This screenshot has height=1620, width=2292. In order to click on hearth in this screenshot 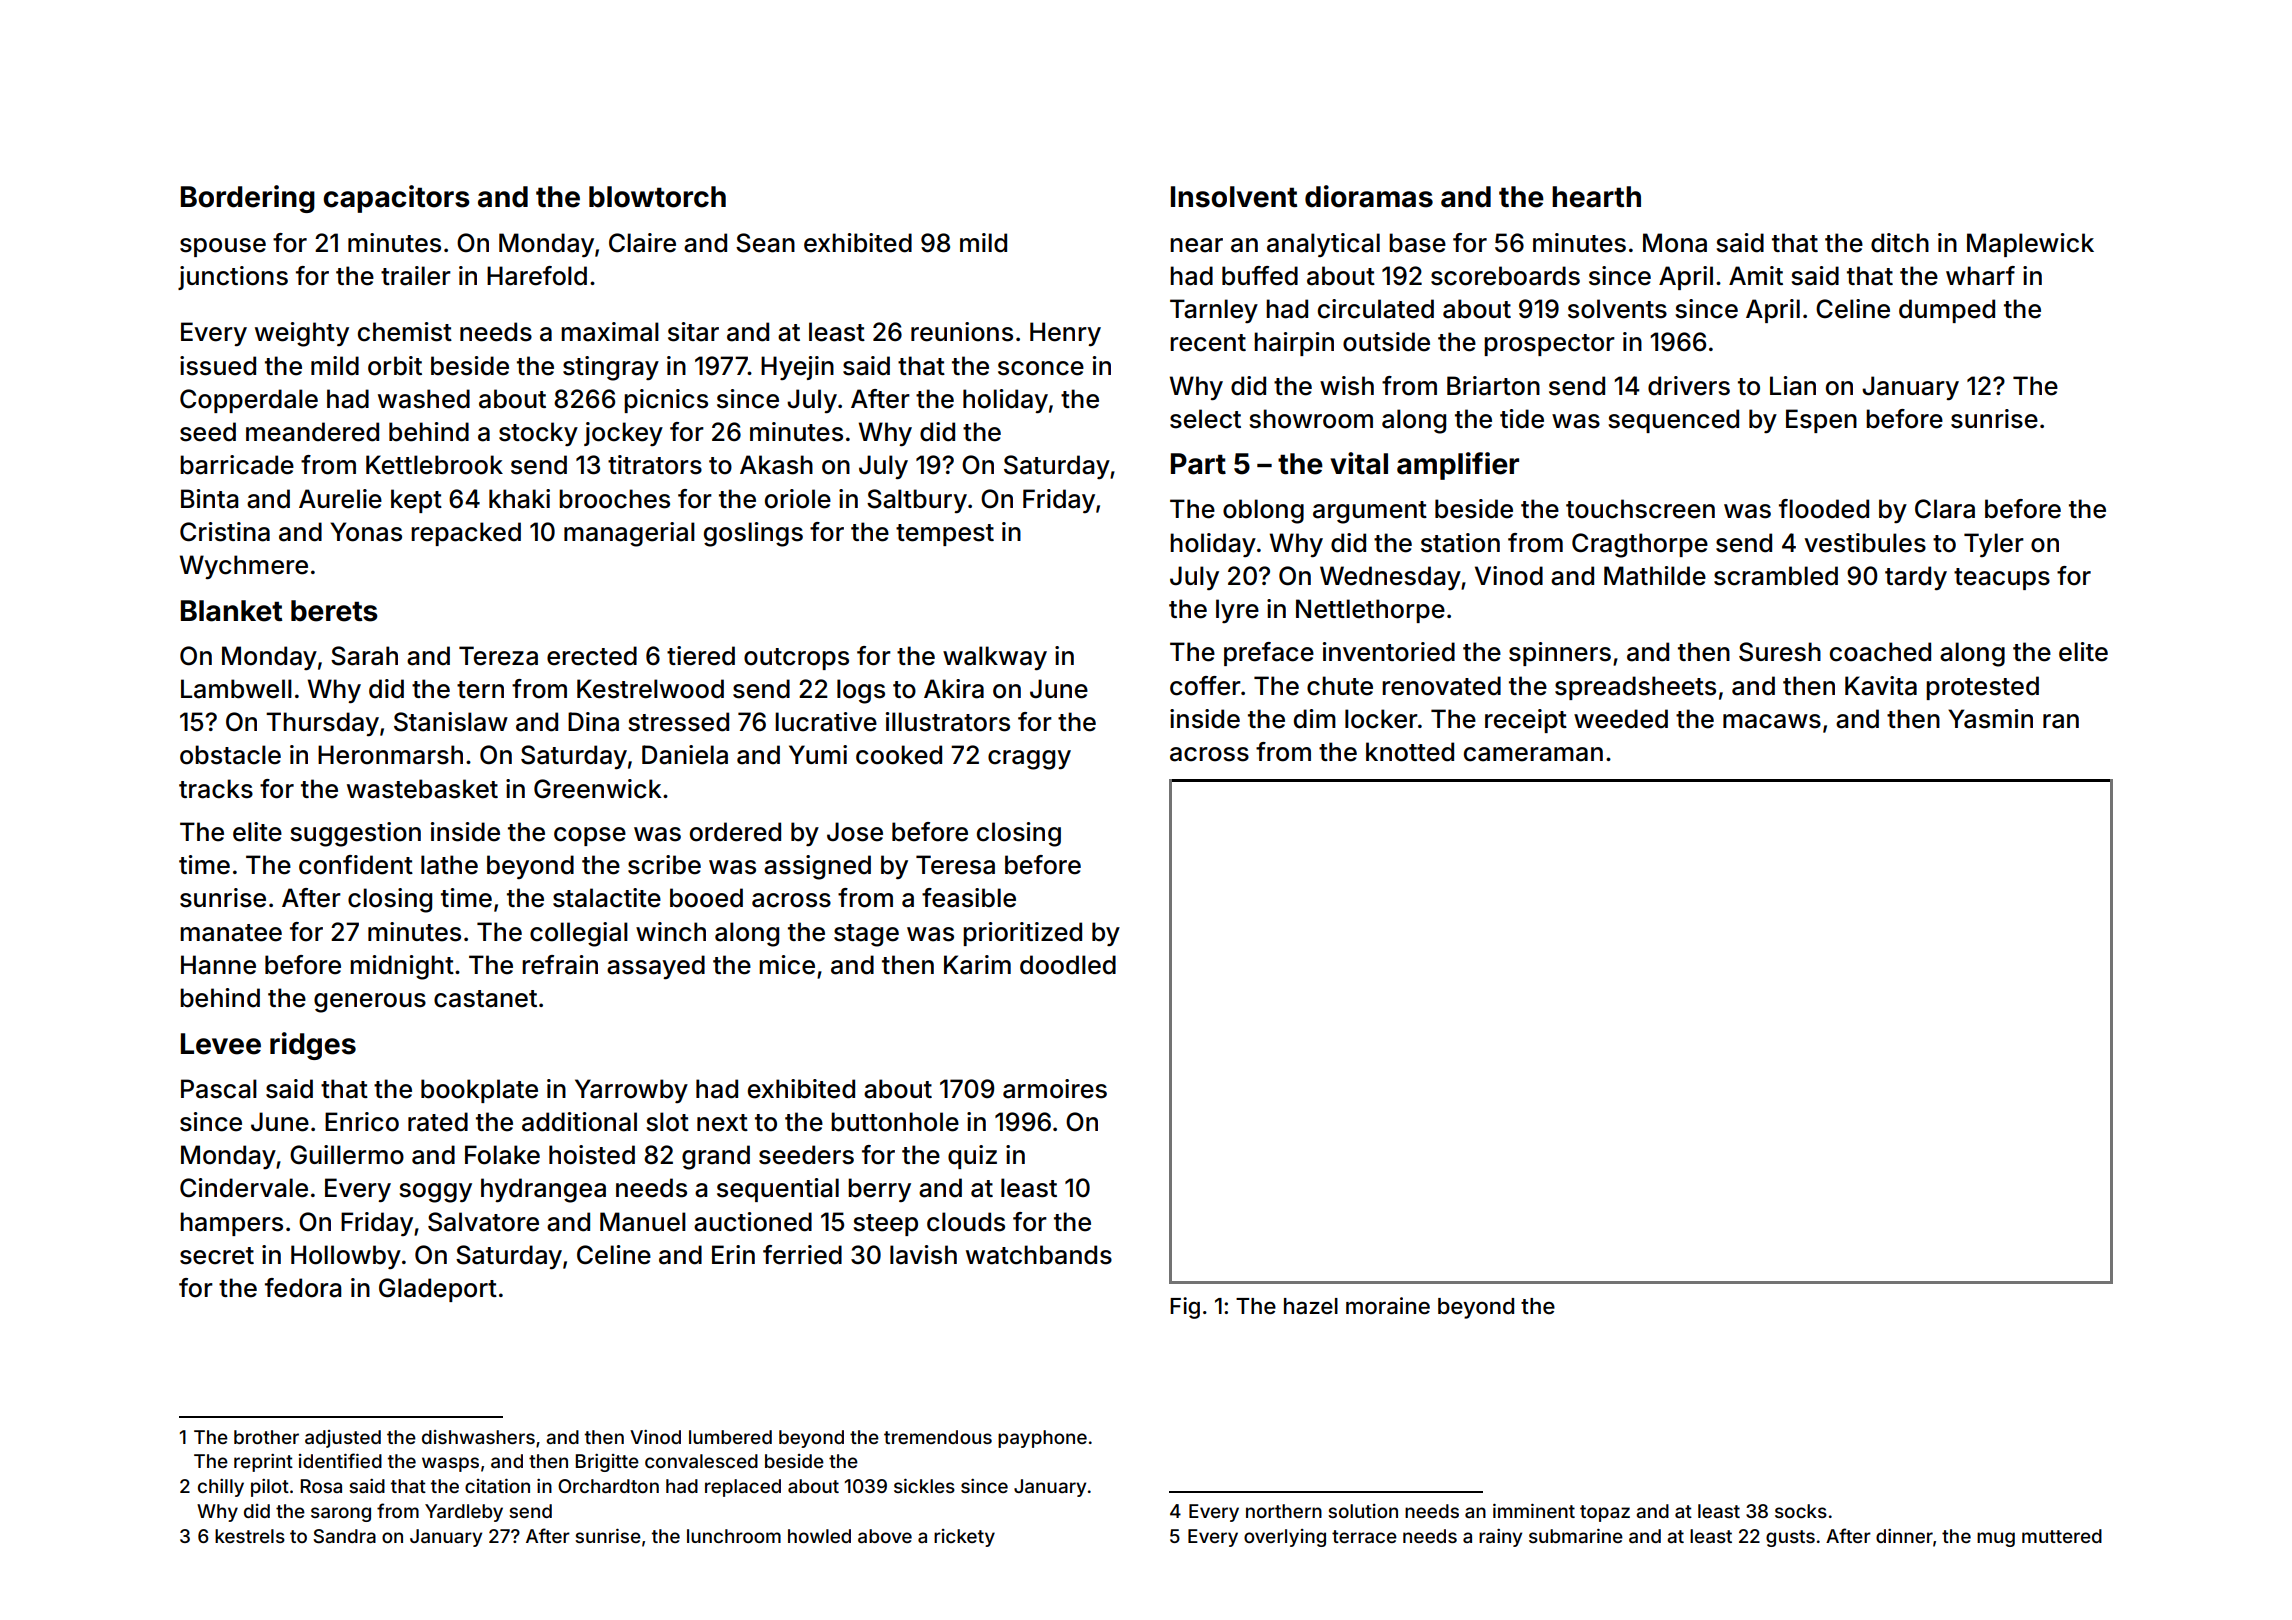, I will do `click(1596, 197)`.
